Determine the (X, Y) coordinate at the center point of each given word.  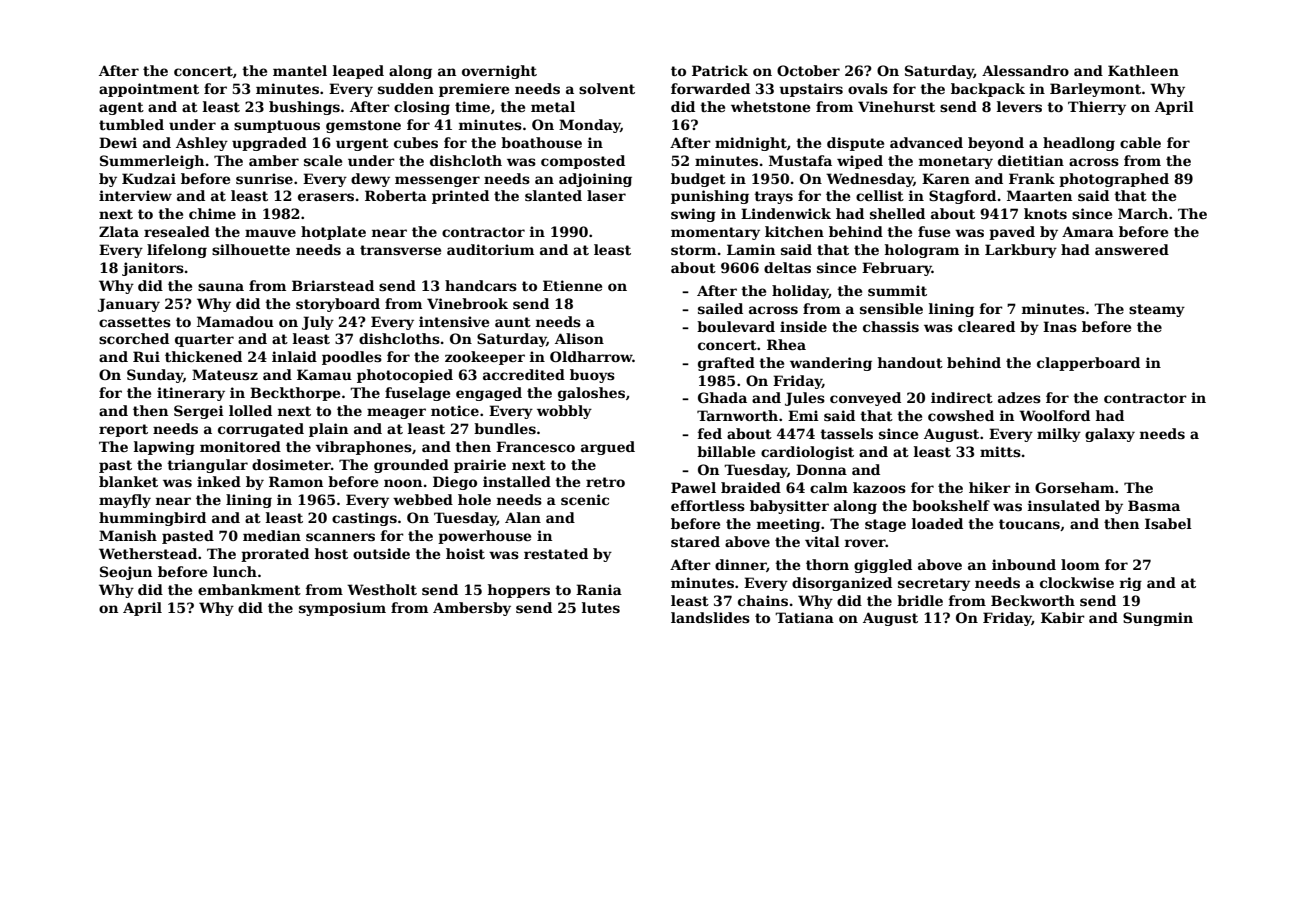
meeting (788, 525)
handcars (481, 285)
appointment (149, 90)
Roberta (396, 195)
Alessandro (1025, 70)
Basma (1154, 505)
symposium (342, 609)
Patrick (720, 70)
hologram (922, 251)
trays (773, 197)
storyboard (338, 305)
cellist (880, 195)
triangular (207, 466)
